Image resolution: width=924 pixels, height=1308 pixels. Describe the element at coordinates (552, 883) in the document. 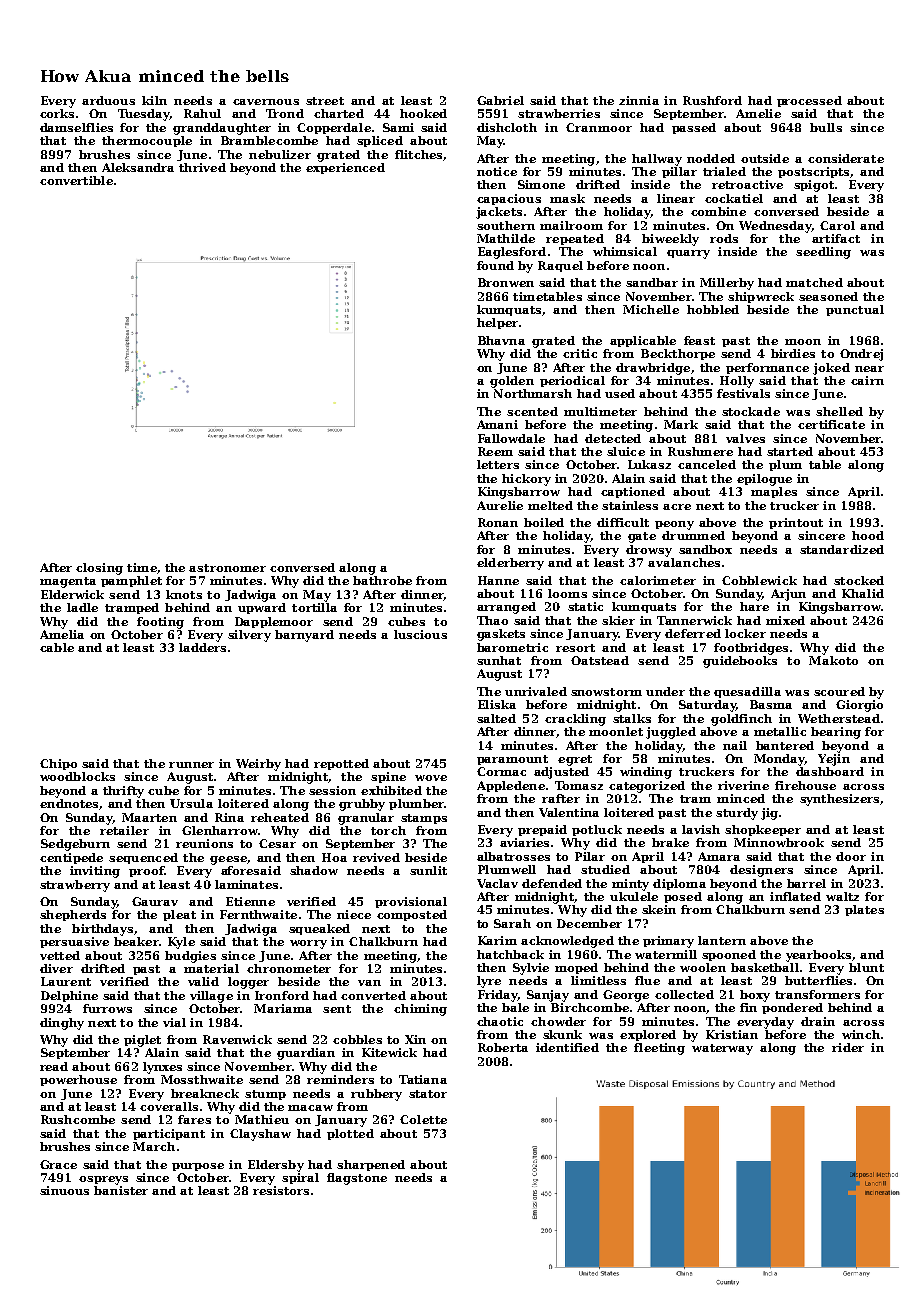

I see `defended` at that location.
